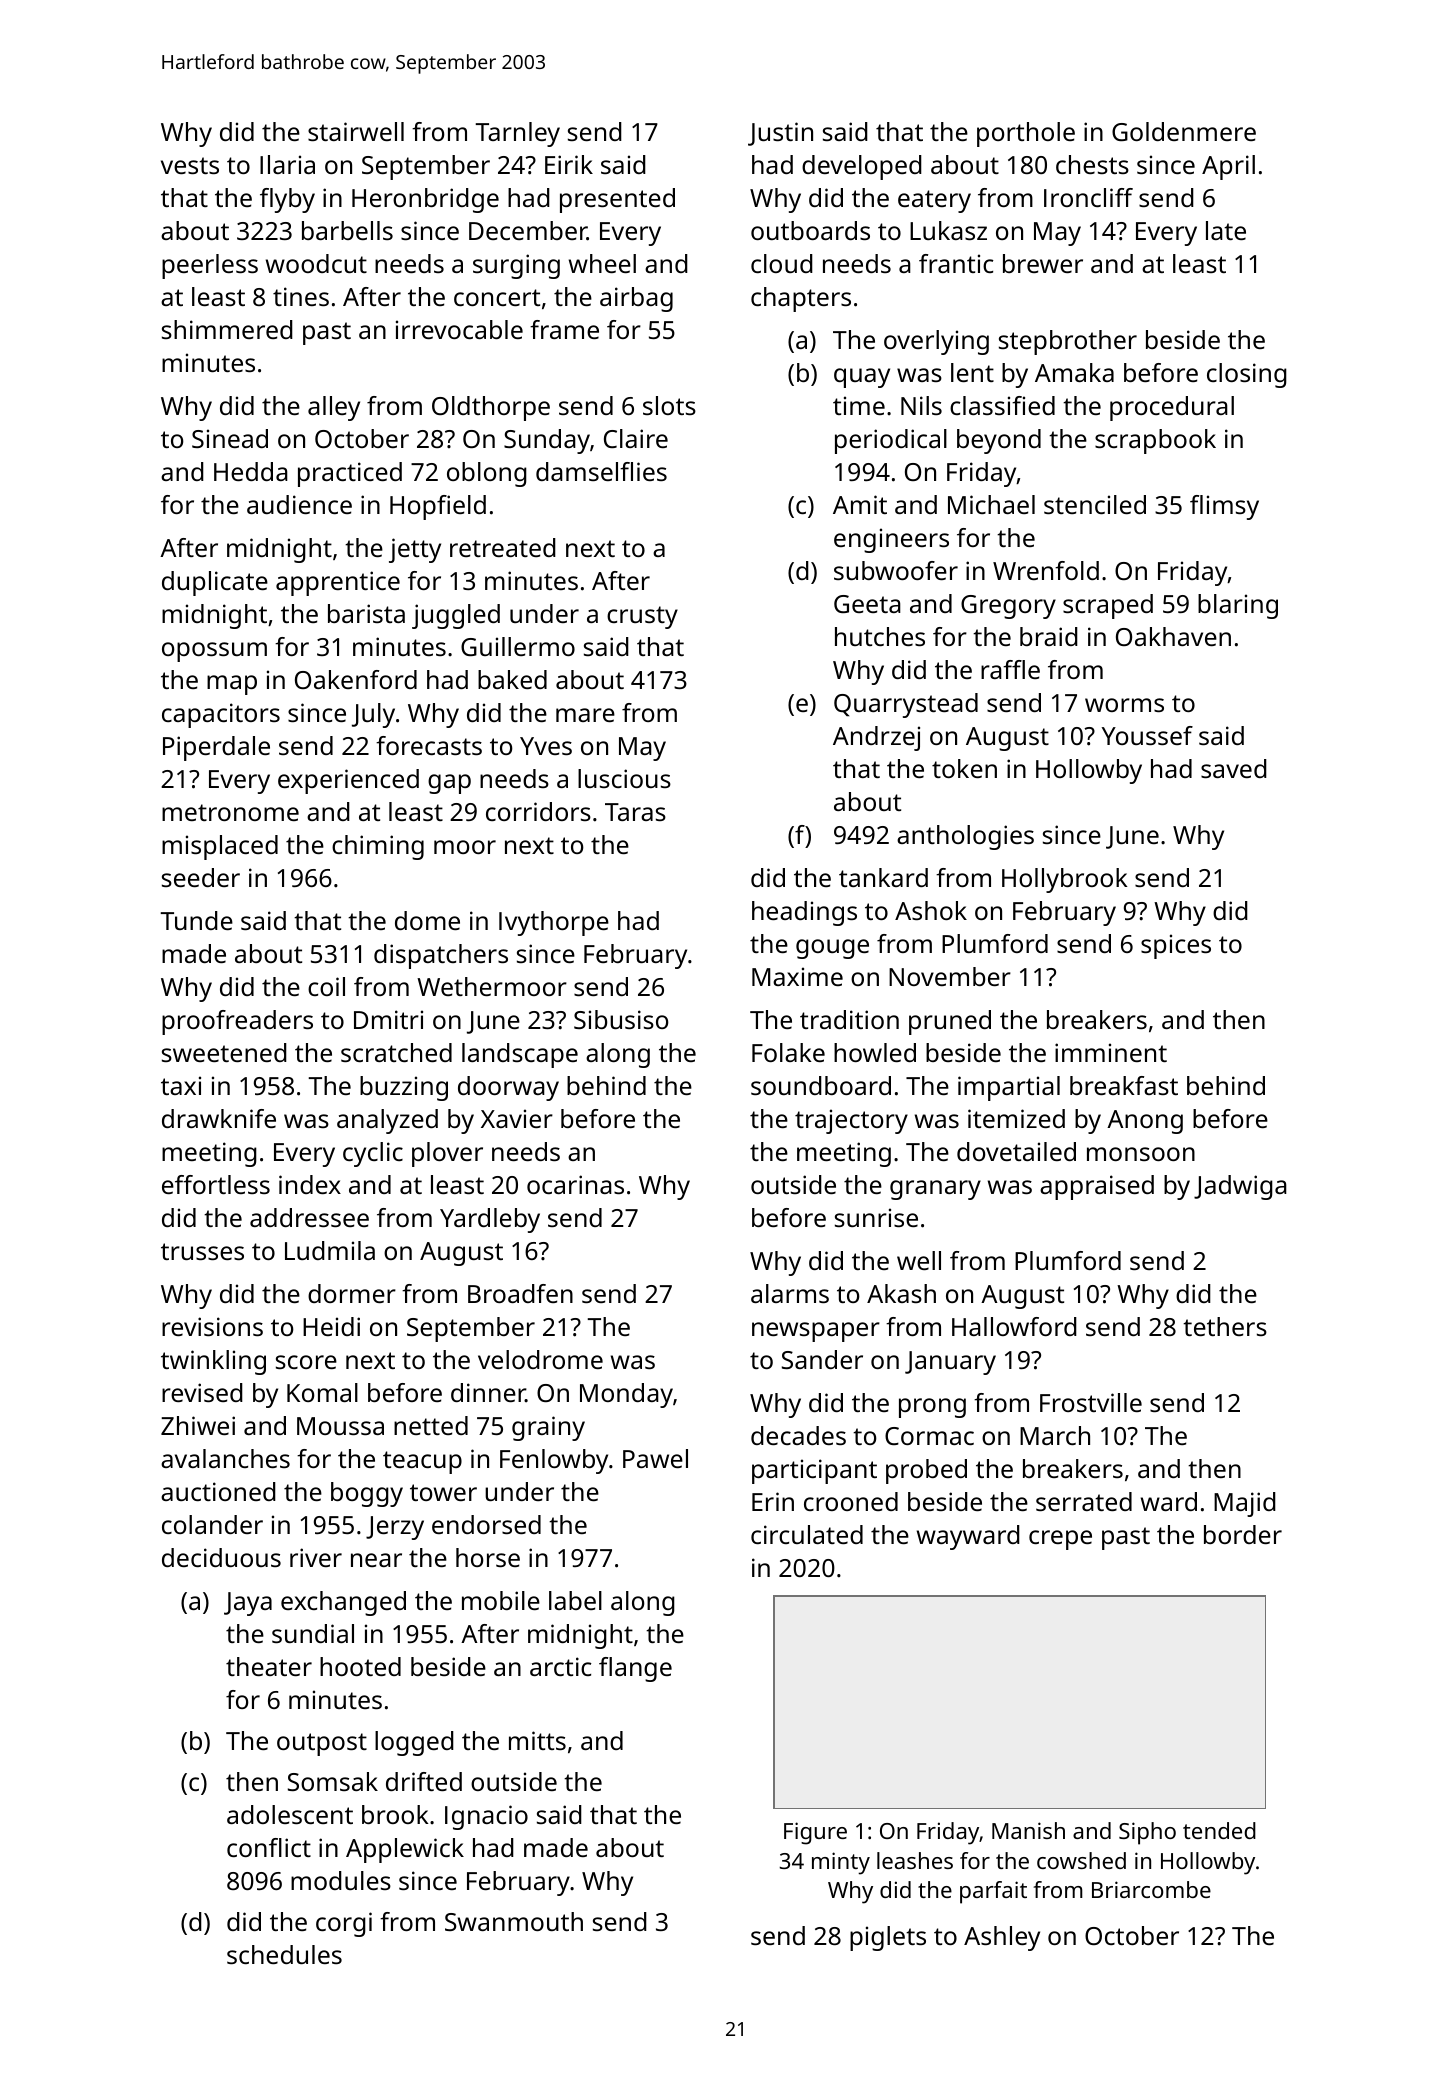 This screenshot has width=1450, height=2100. What do you see at coordinates (1060, 1540) in the screenshot?
I see `crepe` at bounding box center [1060, 1540].
